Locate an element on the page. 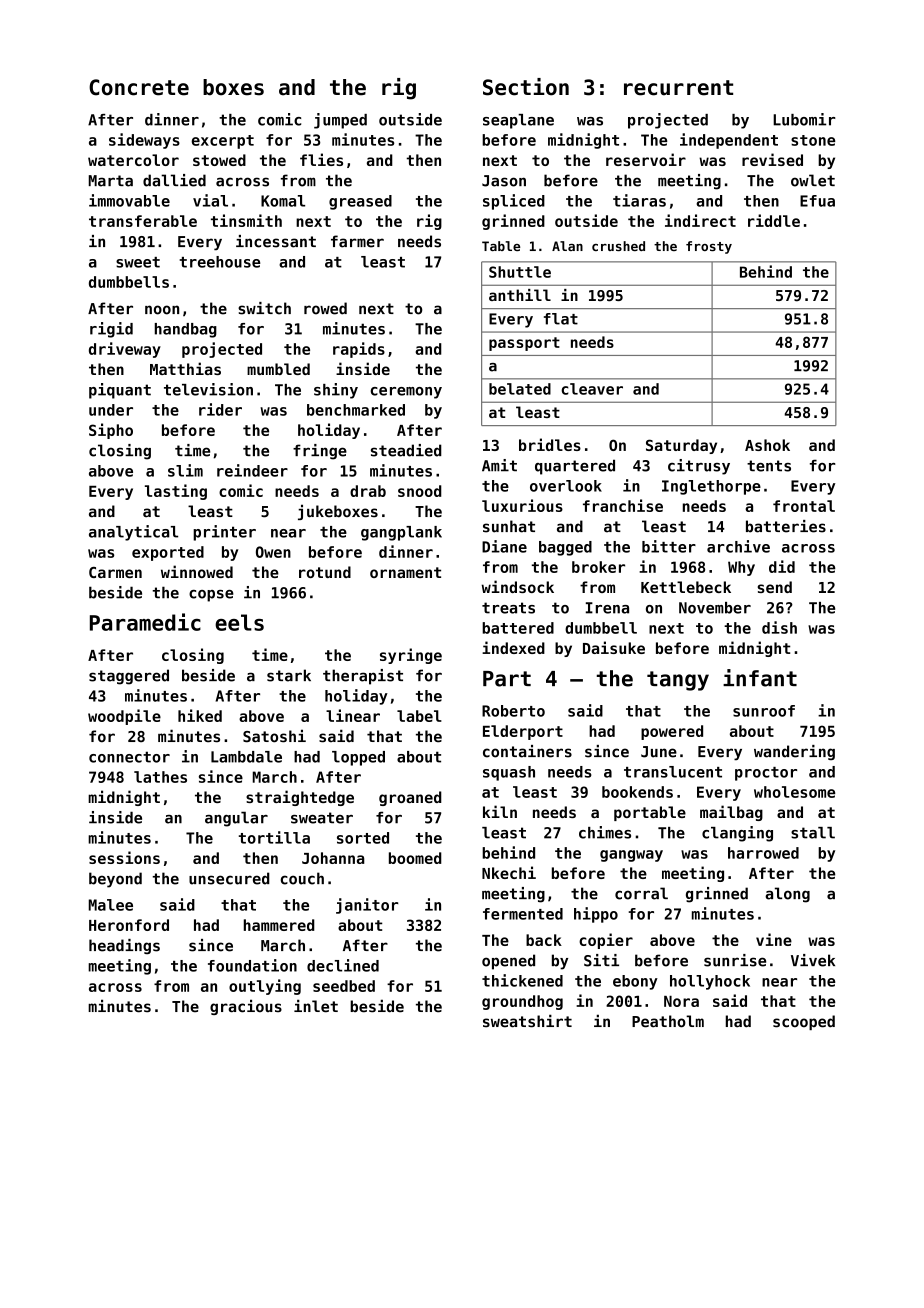 The width and height of the document is (924, 1308). riddle is located at coordinates (774, 220).
